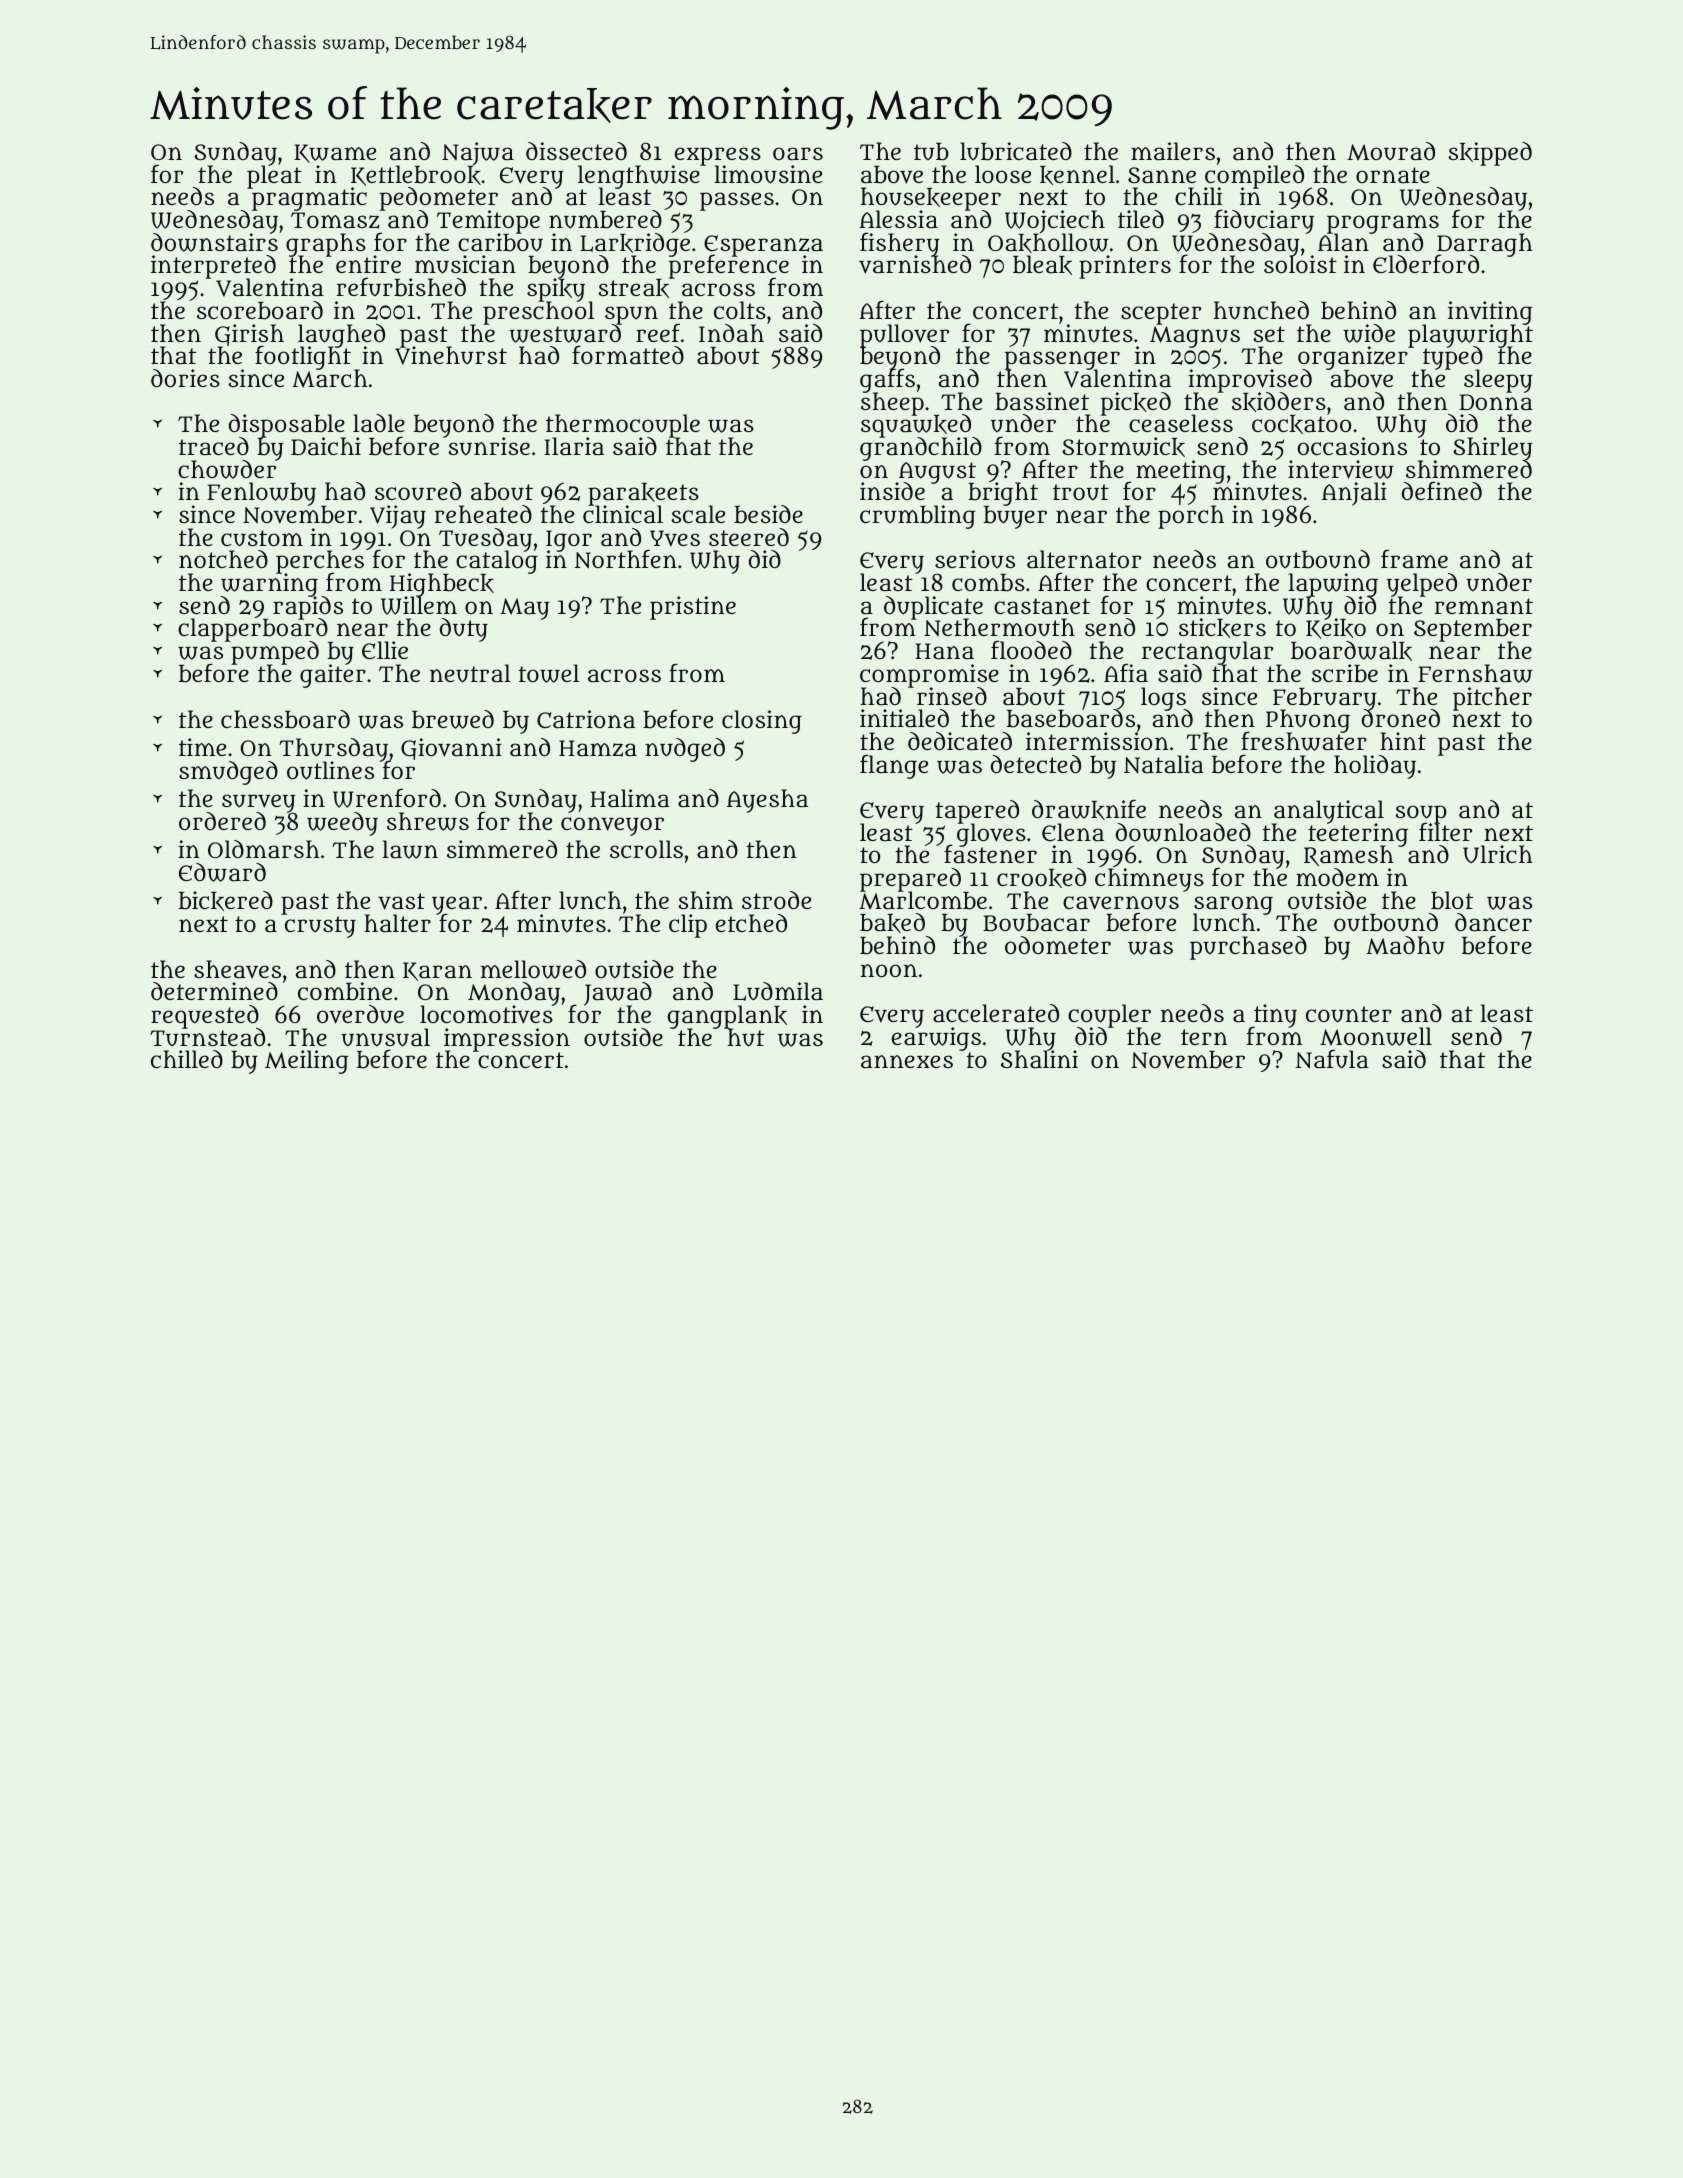  I want to click on mailers, so click(1173, 151).
